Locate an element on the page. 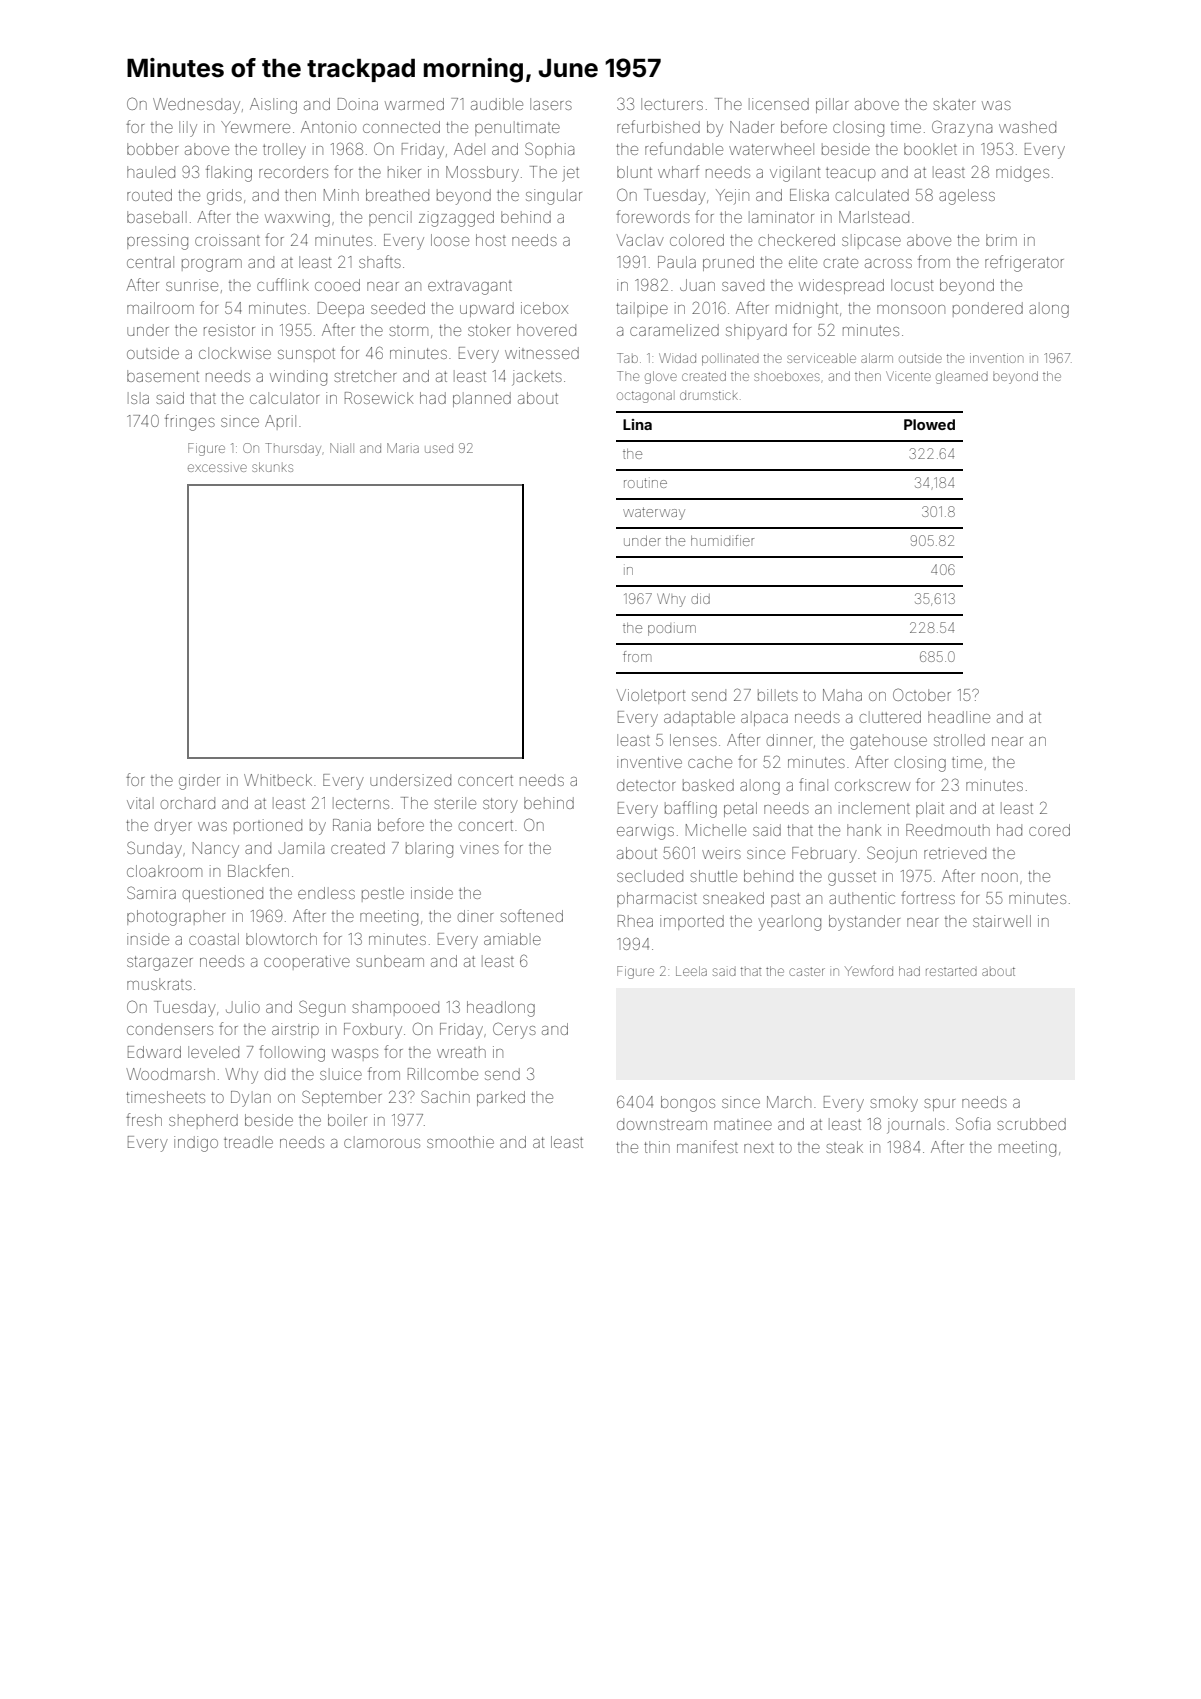 This page has width=1201, height=1699. planned is located at coordinates (482, 399).
